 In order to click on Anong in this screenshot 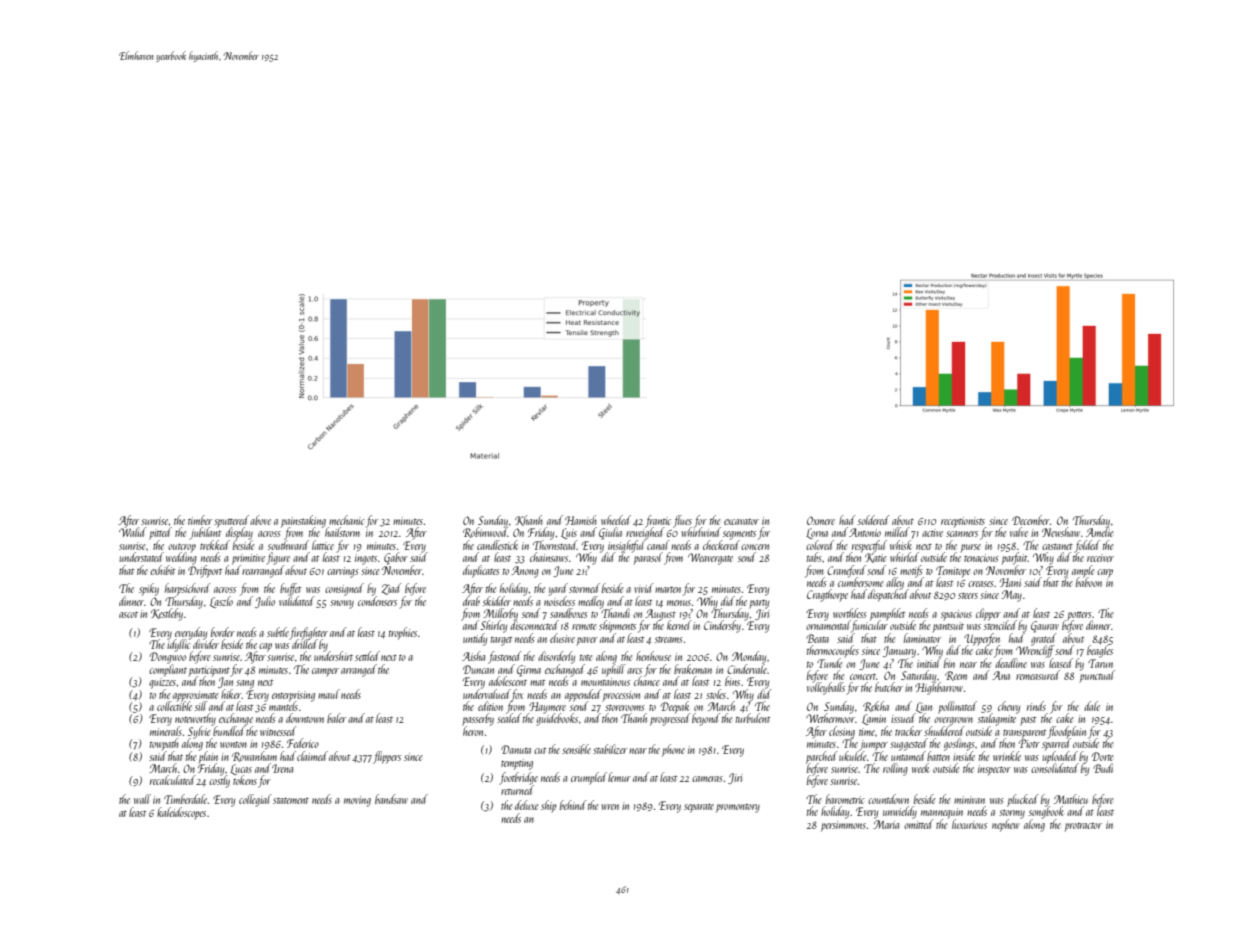, I will do `click(525, 572)`.
